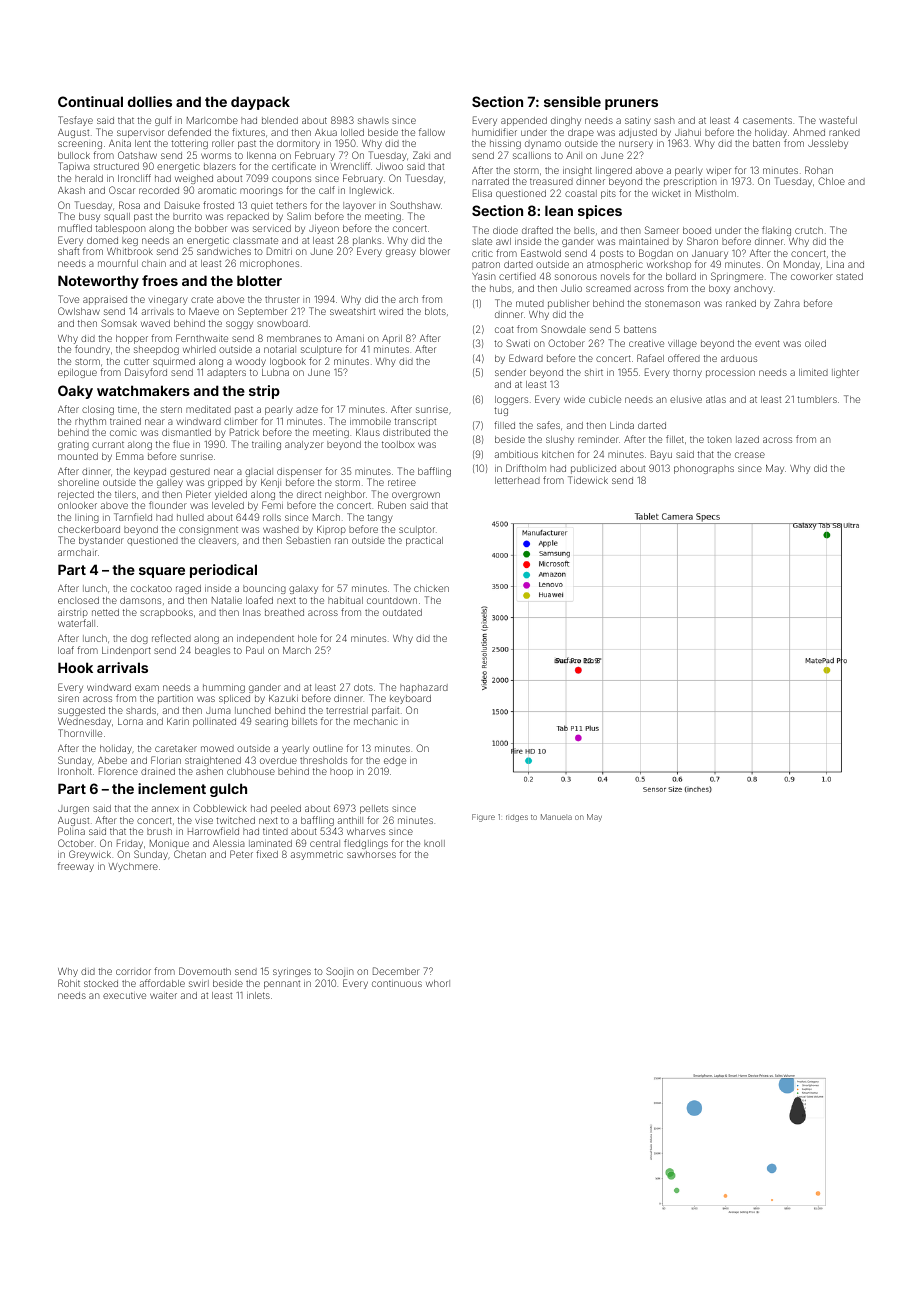 This screenshot has width=924, height=1308. What do you see at coordinates (202, 299) in the screenshot?
I see `crate` at bounding box center [202, 299].
